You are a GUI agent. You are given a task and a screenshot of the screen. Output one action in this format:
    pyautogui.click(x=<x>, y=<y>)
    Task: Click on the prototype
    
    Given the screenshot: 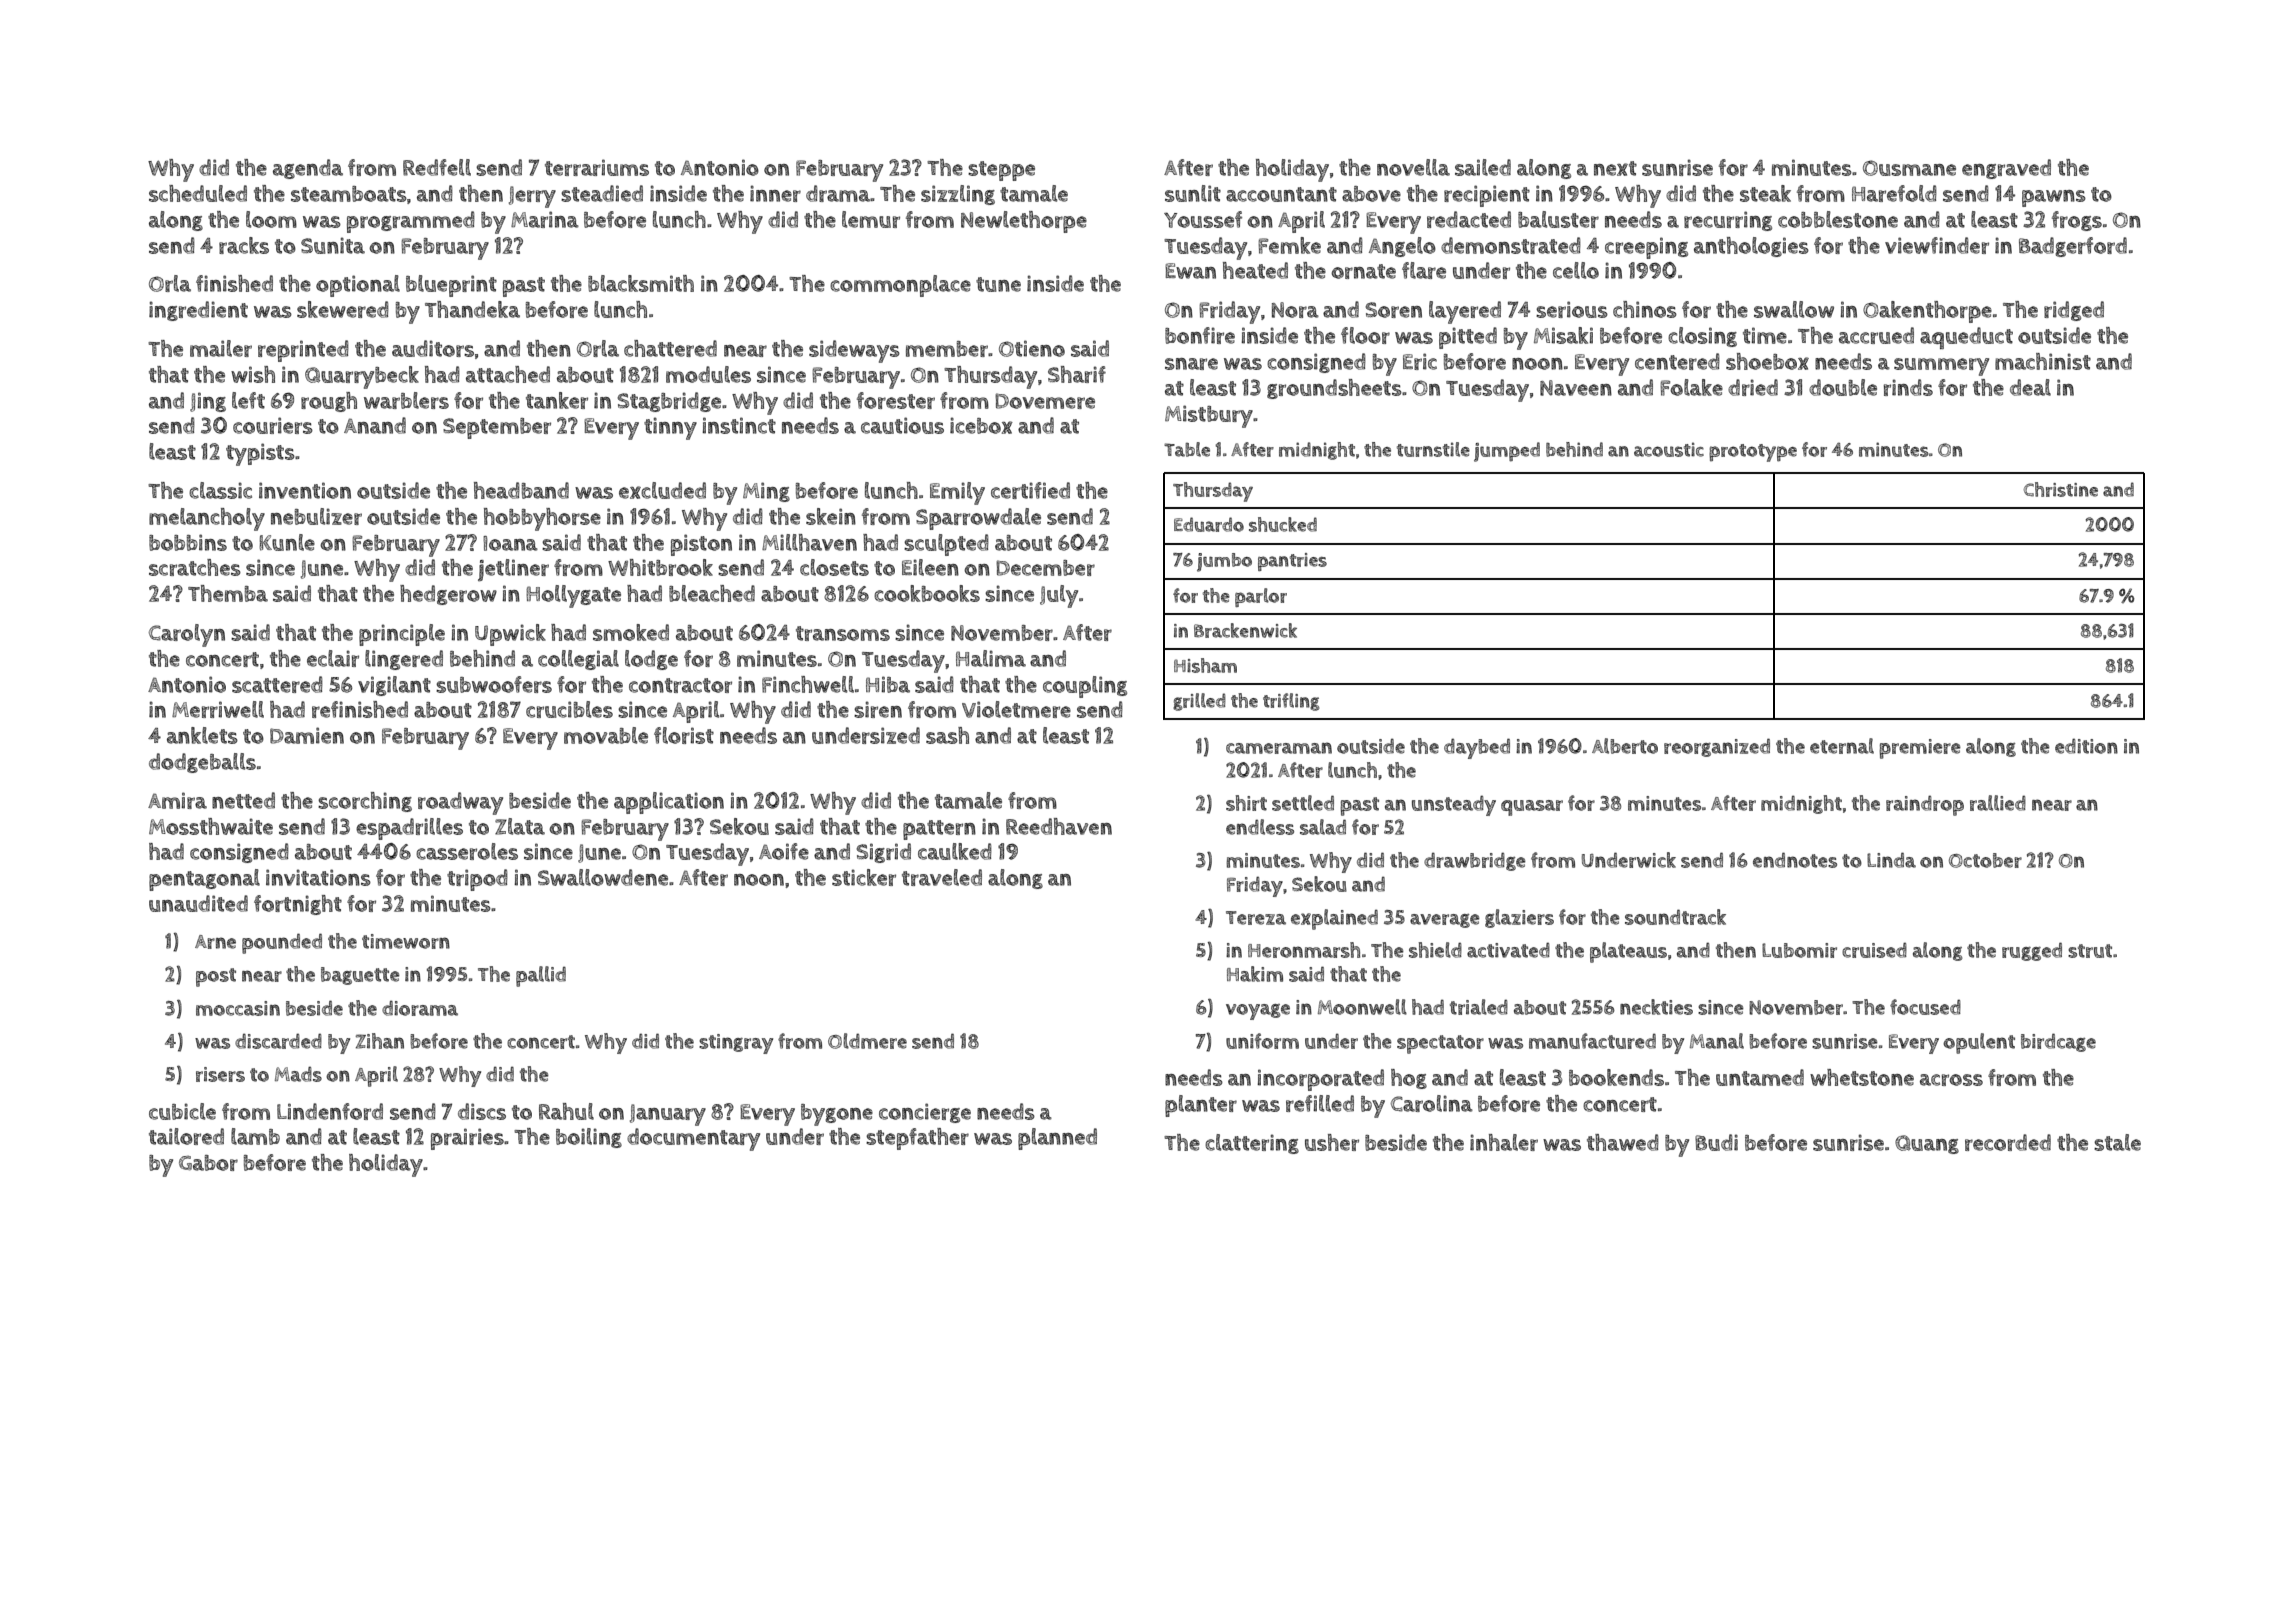 What is the action you would take?
    pyautogui.click(x=1753, y=453)
